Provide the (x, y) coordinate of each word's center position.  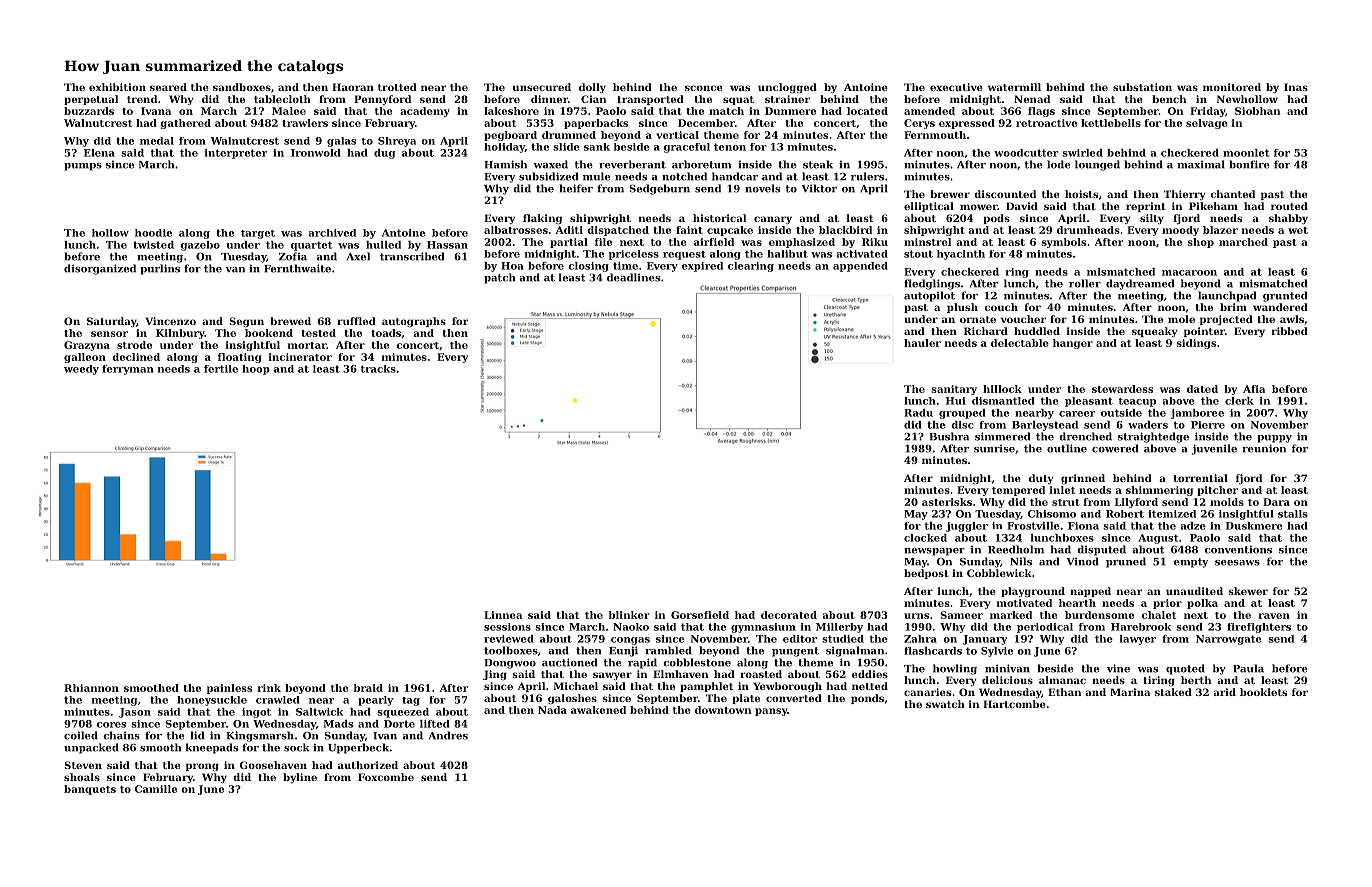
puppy (1274, 439)
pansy (771, 712)
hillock (1002, 389)
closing (588, 267)
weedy (81, 370)
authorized (368, 765)
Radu (918, 413)
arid (1224, 692)
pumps (83, 167)
